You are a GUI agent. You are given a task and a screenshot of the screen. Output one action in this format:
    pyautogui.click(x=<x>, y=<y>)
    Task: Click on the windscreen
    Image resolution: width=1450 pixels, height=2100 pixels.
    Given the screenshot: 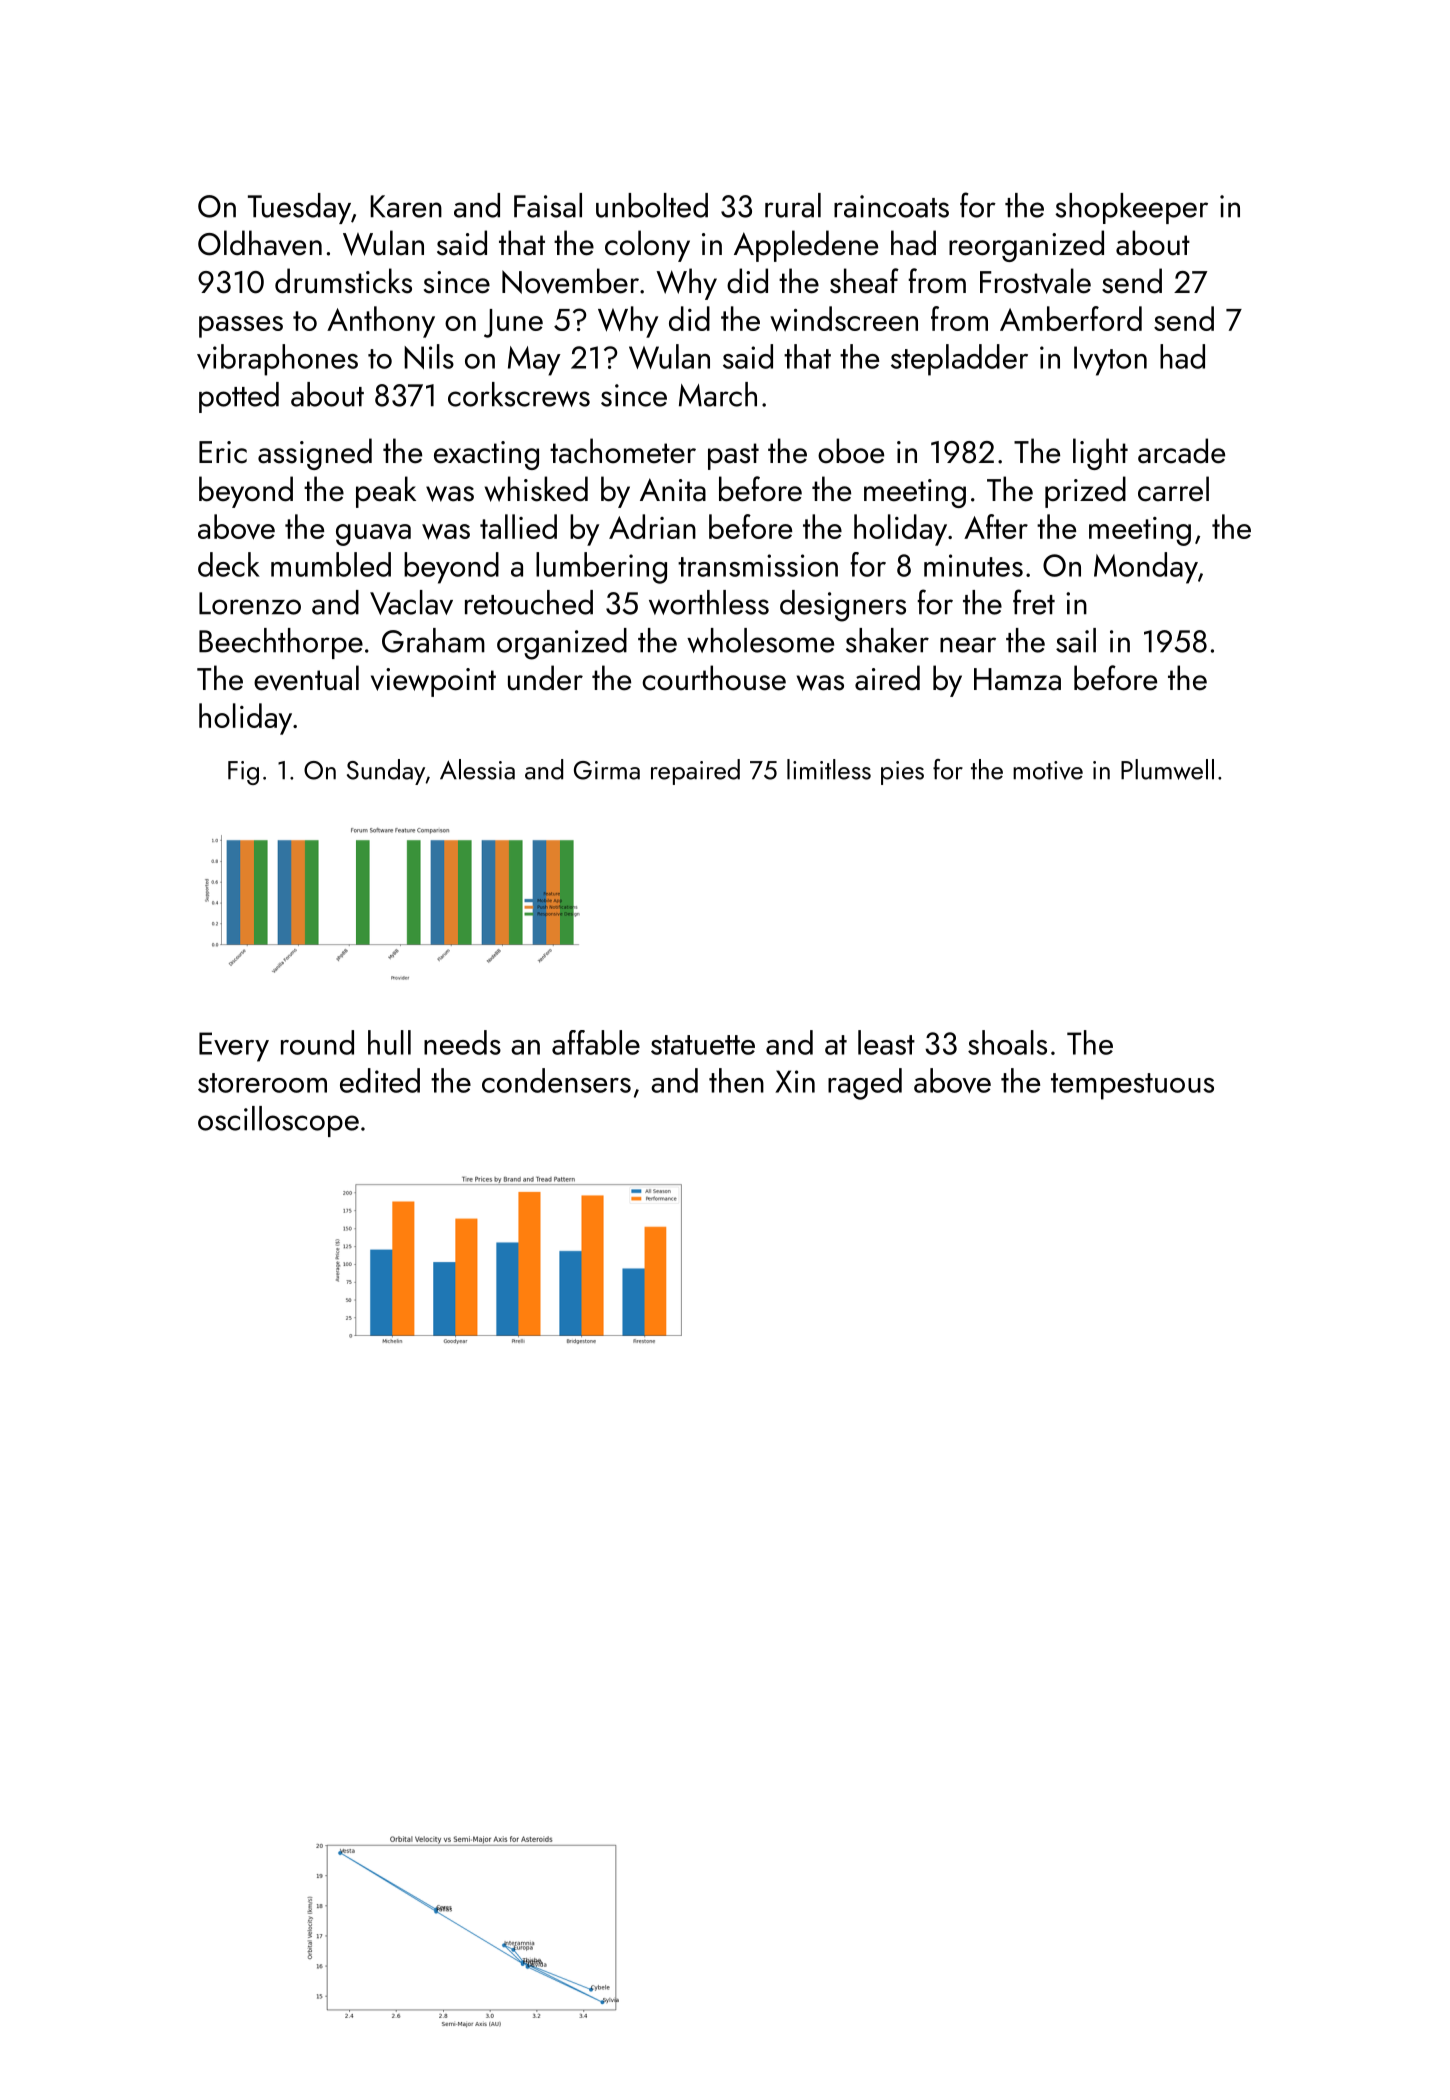 What is the action you would take?
    pyautogui.click(x=844, y=319)
